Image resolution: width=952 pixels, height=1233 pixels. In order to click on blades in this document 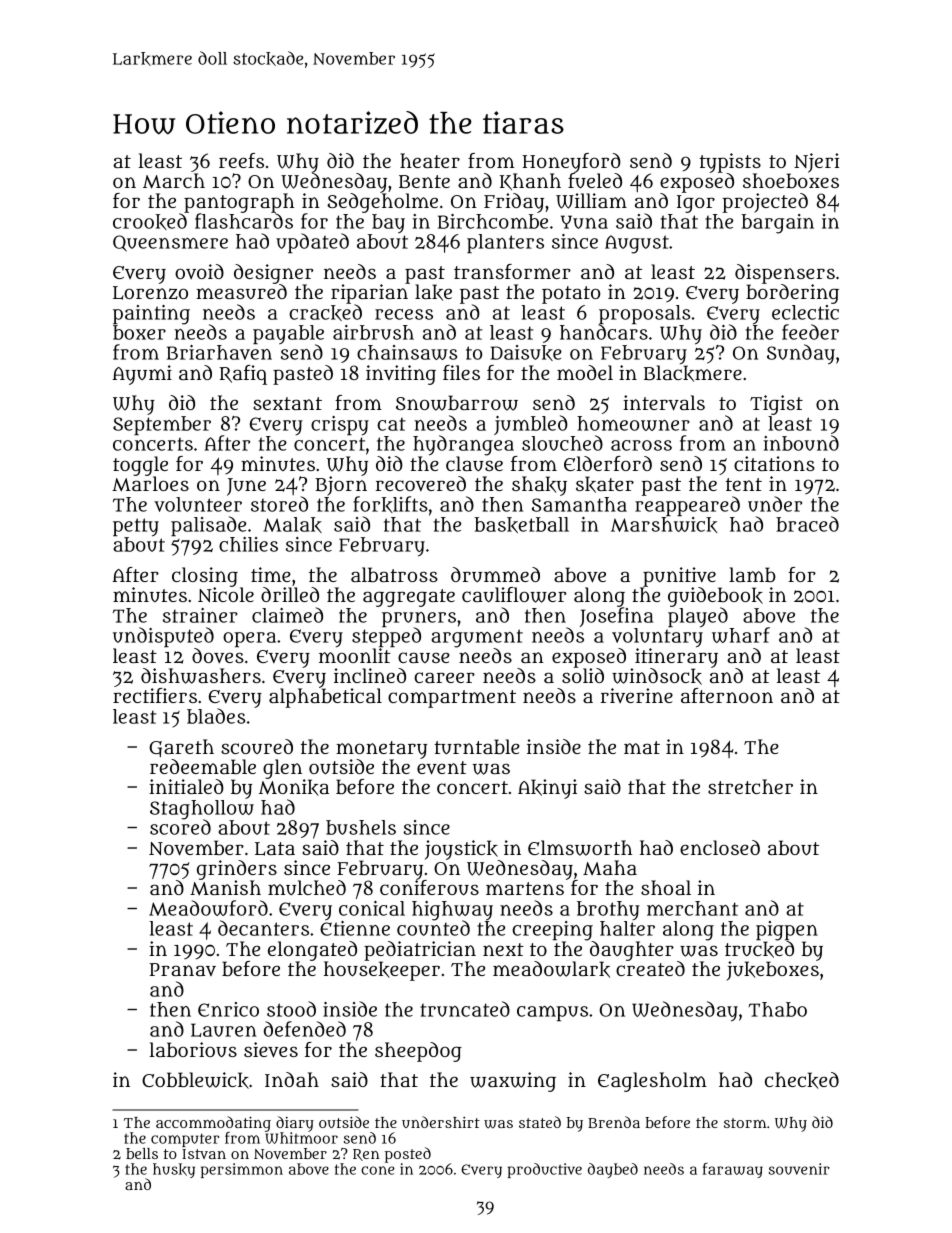, I will do `click(216, 716)`.
